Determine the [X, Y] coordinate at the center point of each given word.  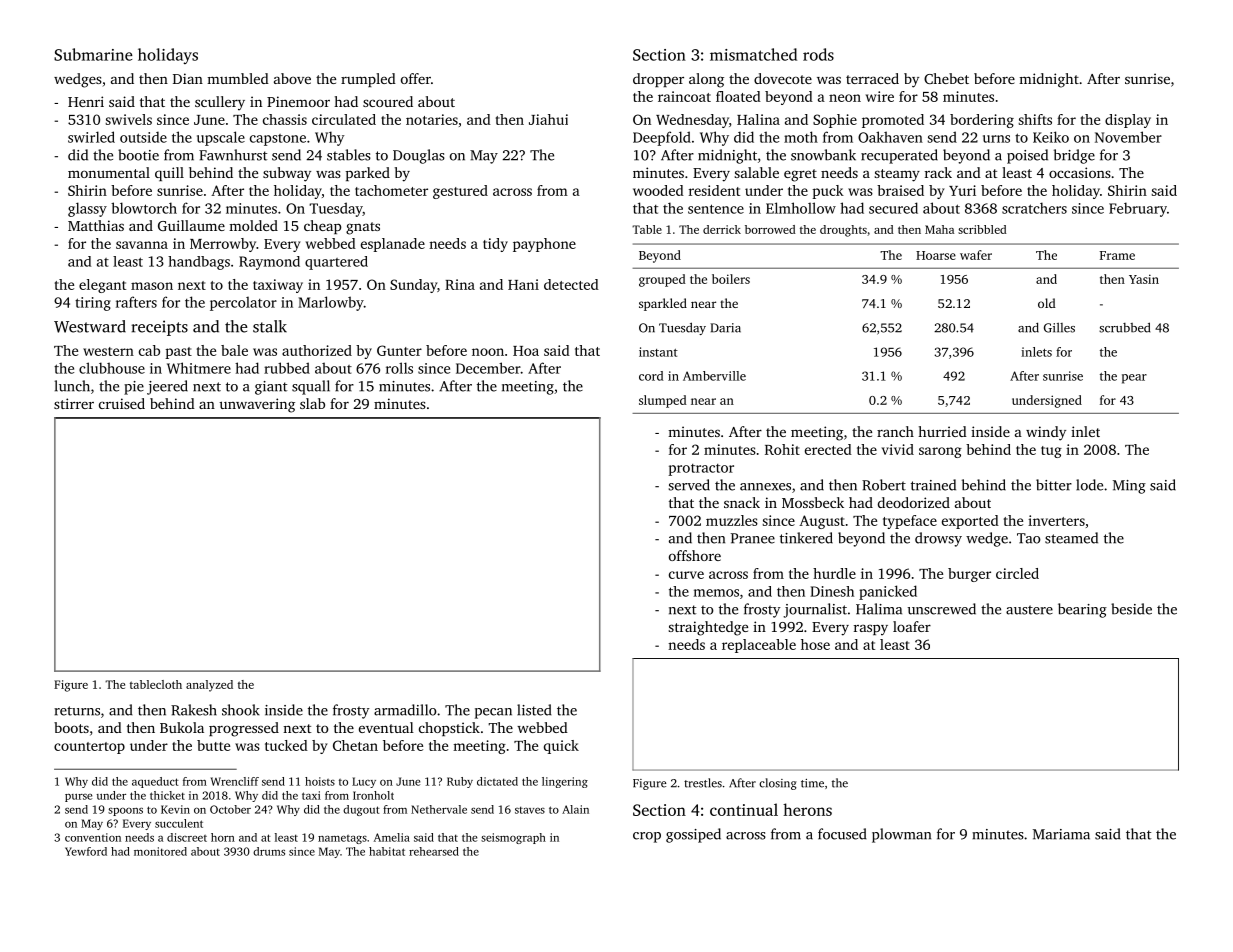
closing [777, 784]
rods [818, 54]
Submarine [93, 54]
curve [686, 575]
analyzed [209, 686]
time [812, 783]
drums [269, 851]
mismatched [753, 54]
